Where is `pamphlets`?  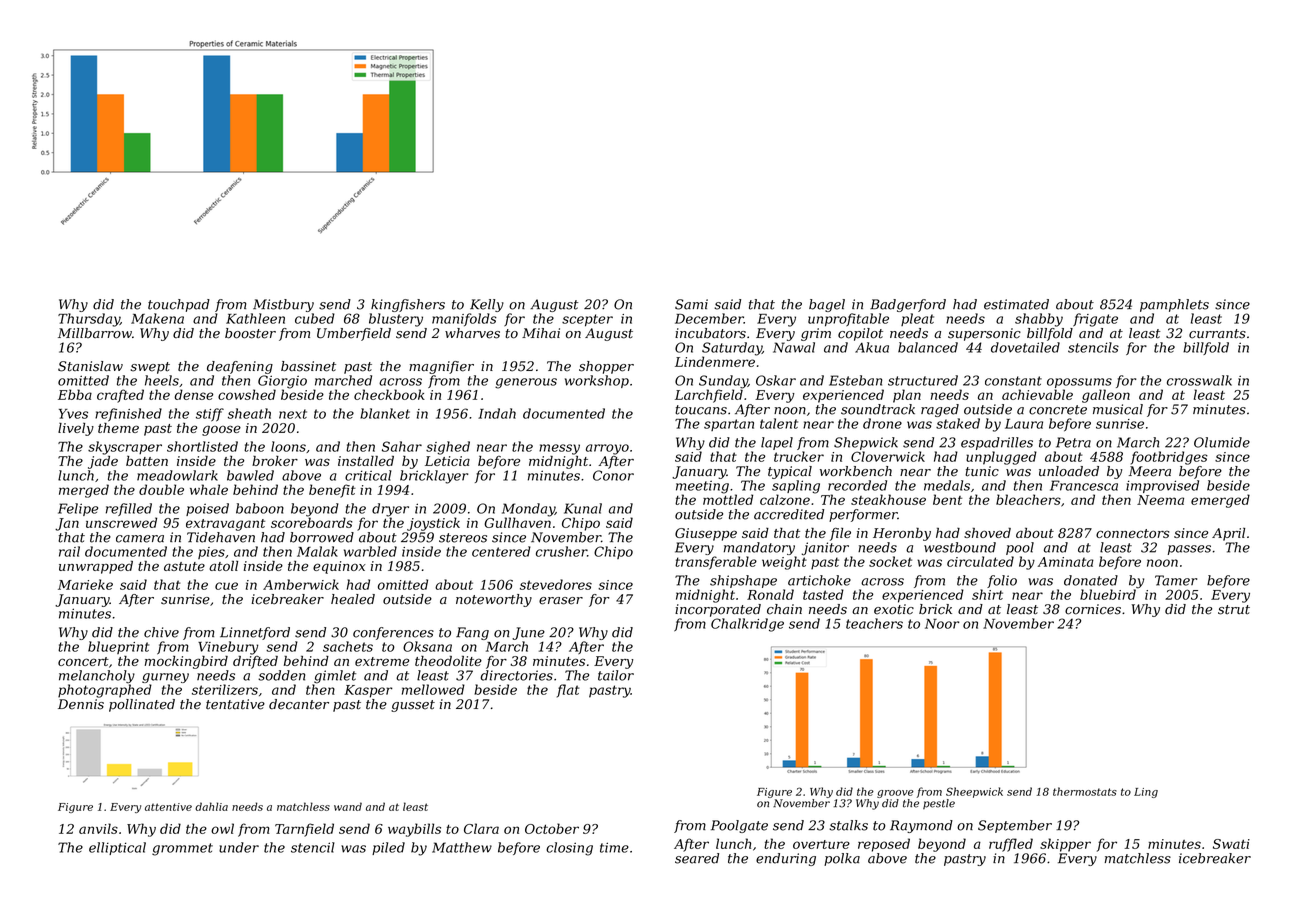 pamphlets is located at coordinates (1174, 305).
